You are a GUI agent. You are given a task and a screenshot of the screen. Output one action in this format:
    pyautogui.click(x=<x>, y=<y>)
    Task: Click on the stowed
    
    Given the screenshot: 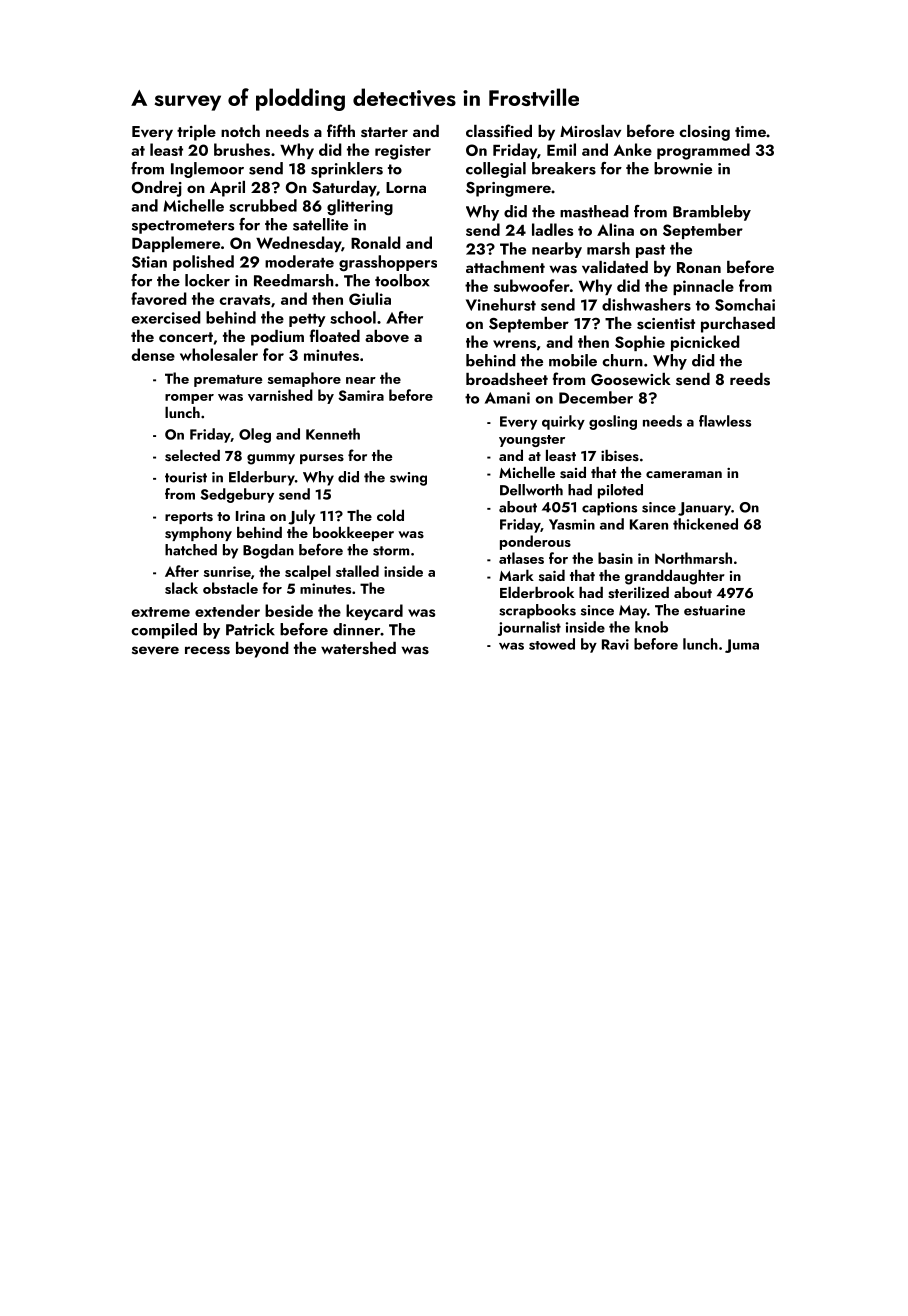 What is the action you would take?
    pyautogui.click(x=552, y=644)
